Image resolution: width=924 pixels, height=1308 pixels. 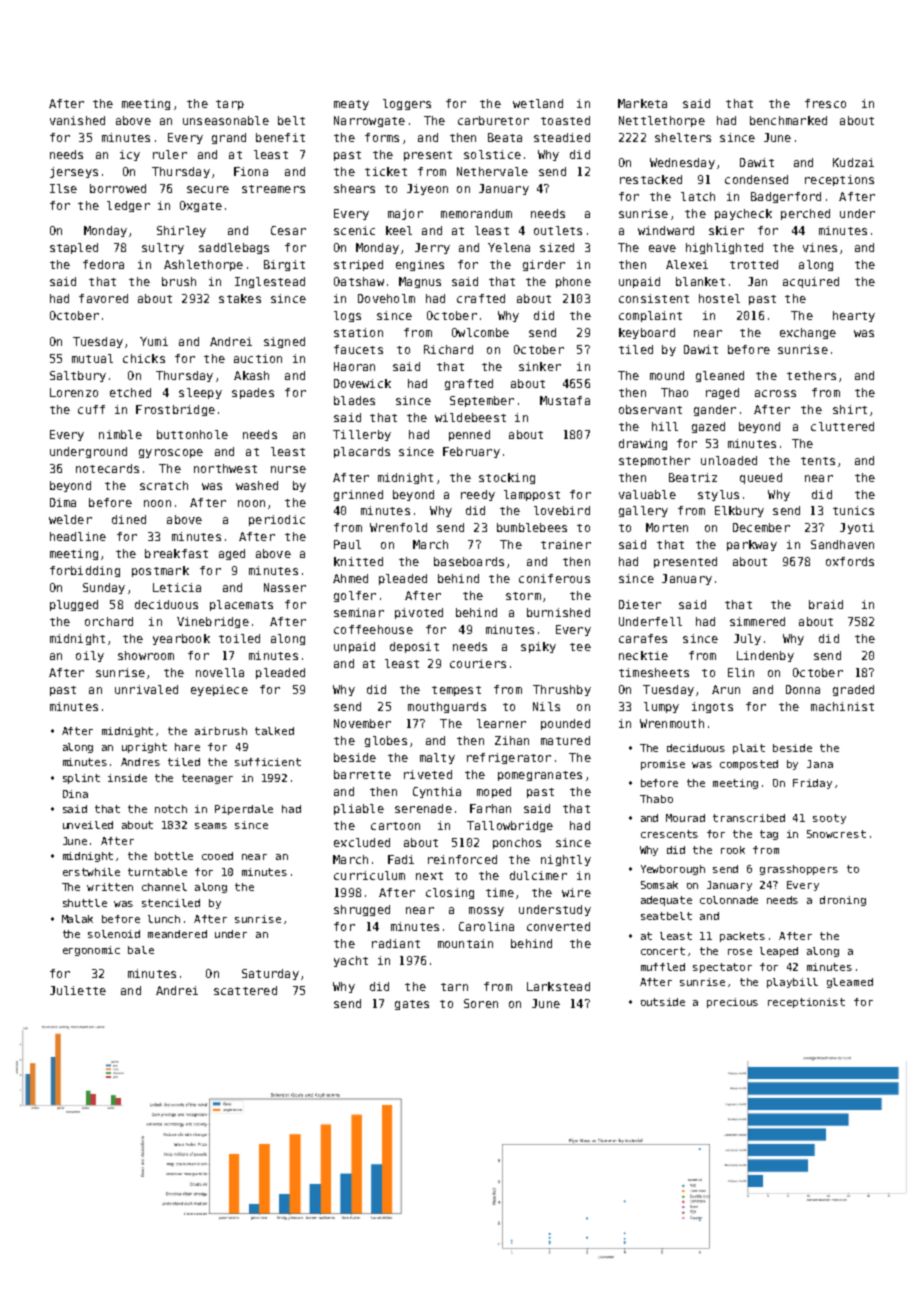 I want to click on Owlcombe, so click(x=480, y=332).
